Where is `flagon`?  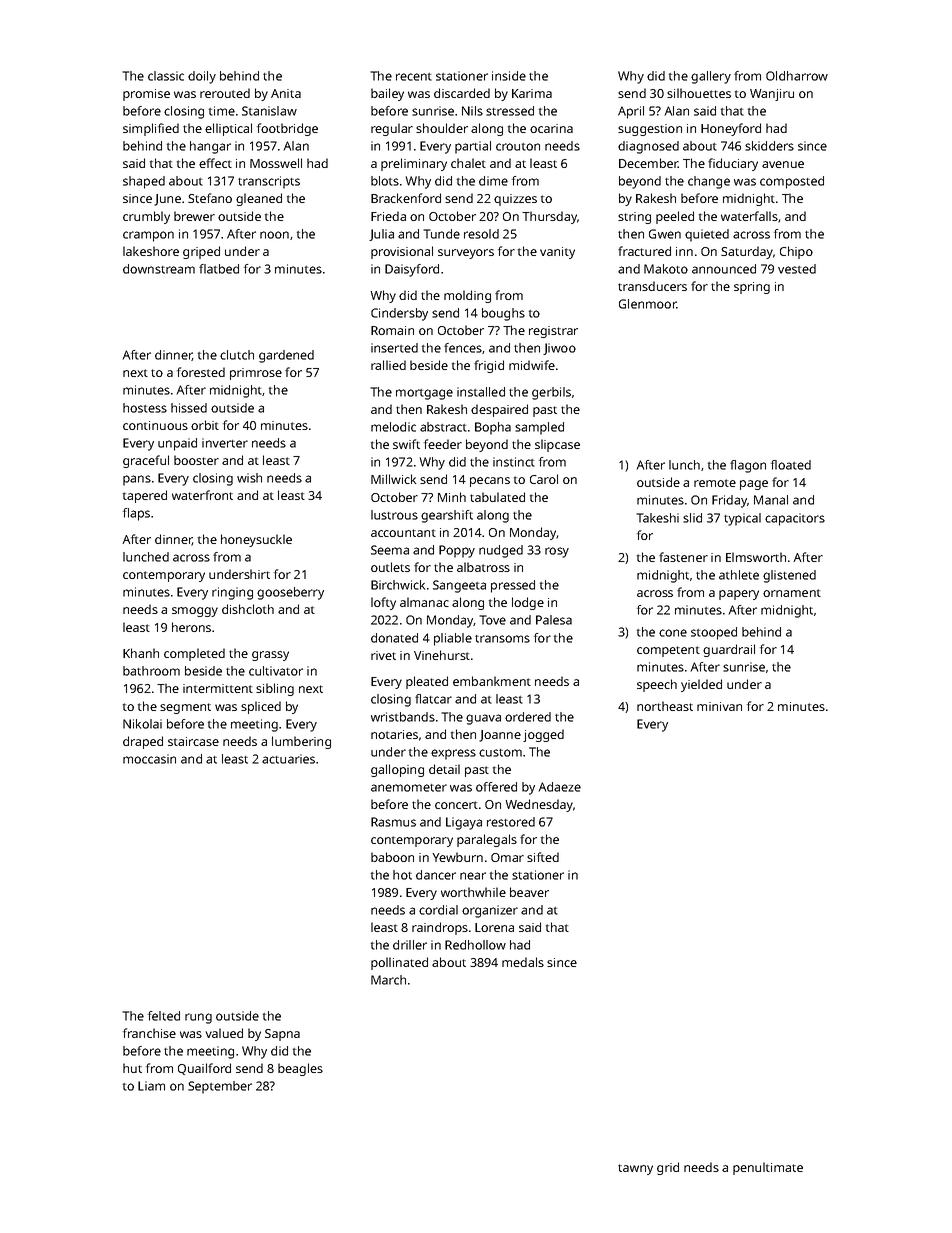 flagon is located at coordinates (748, 466).
